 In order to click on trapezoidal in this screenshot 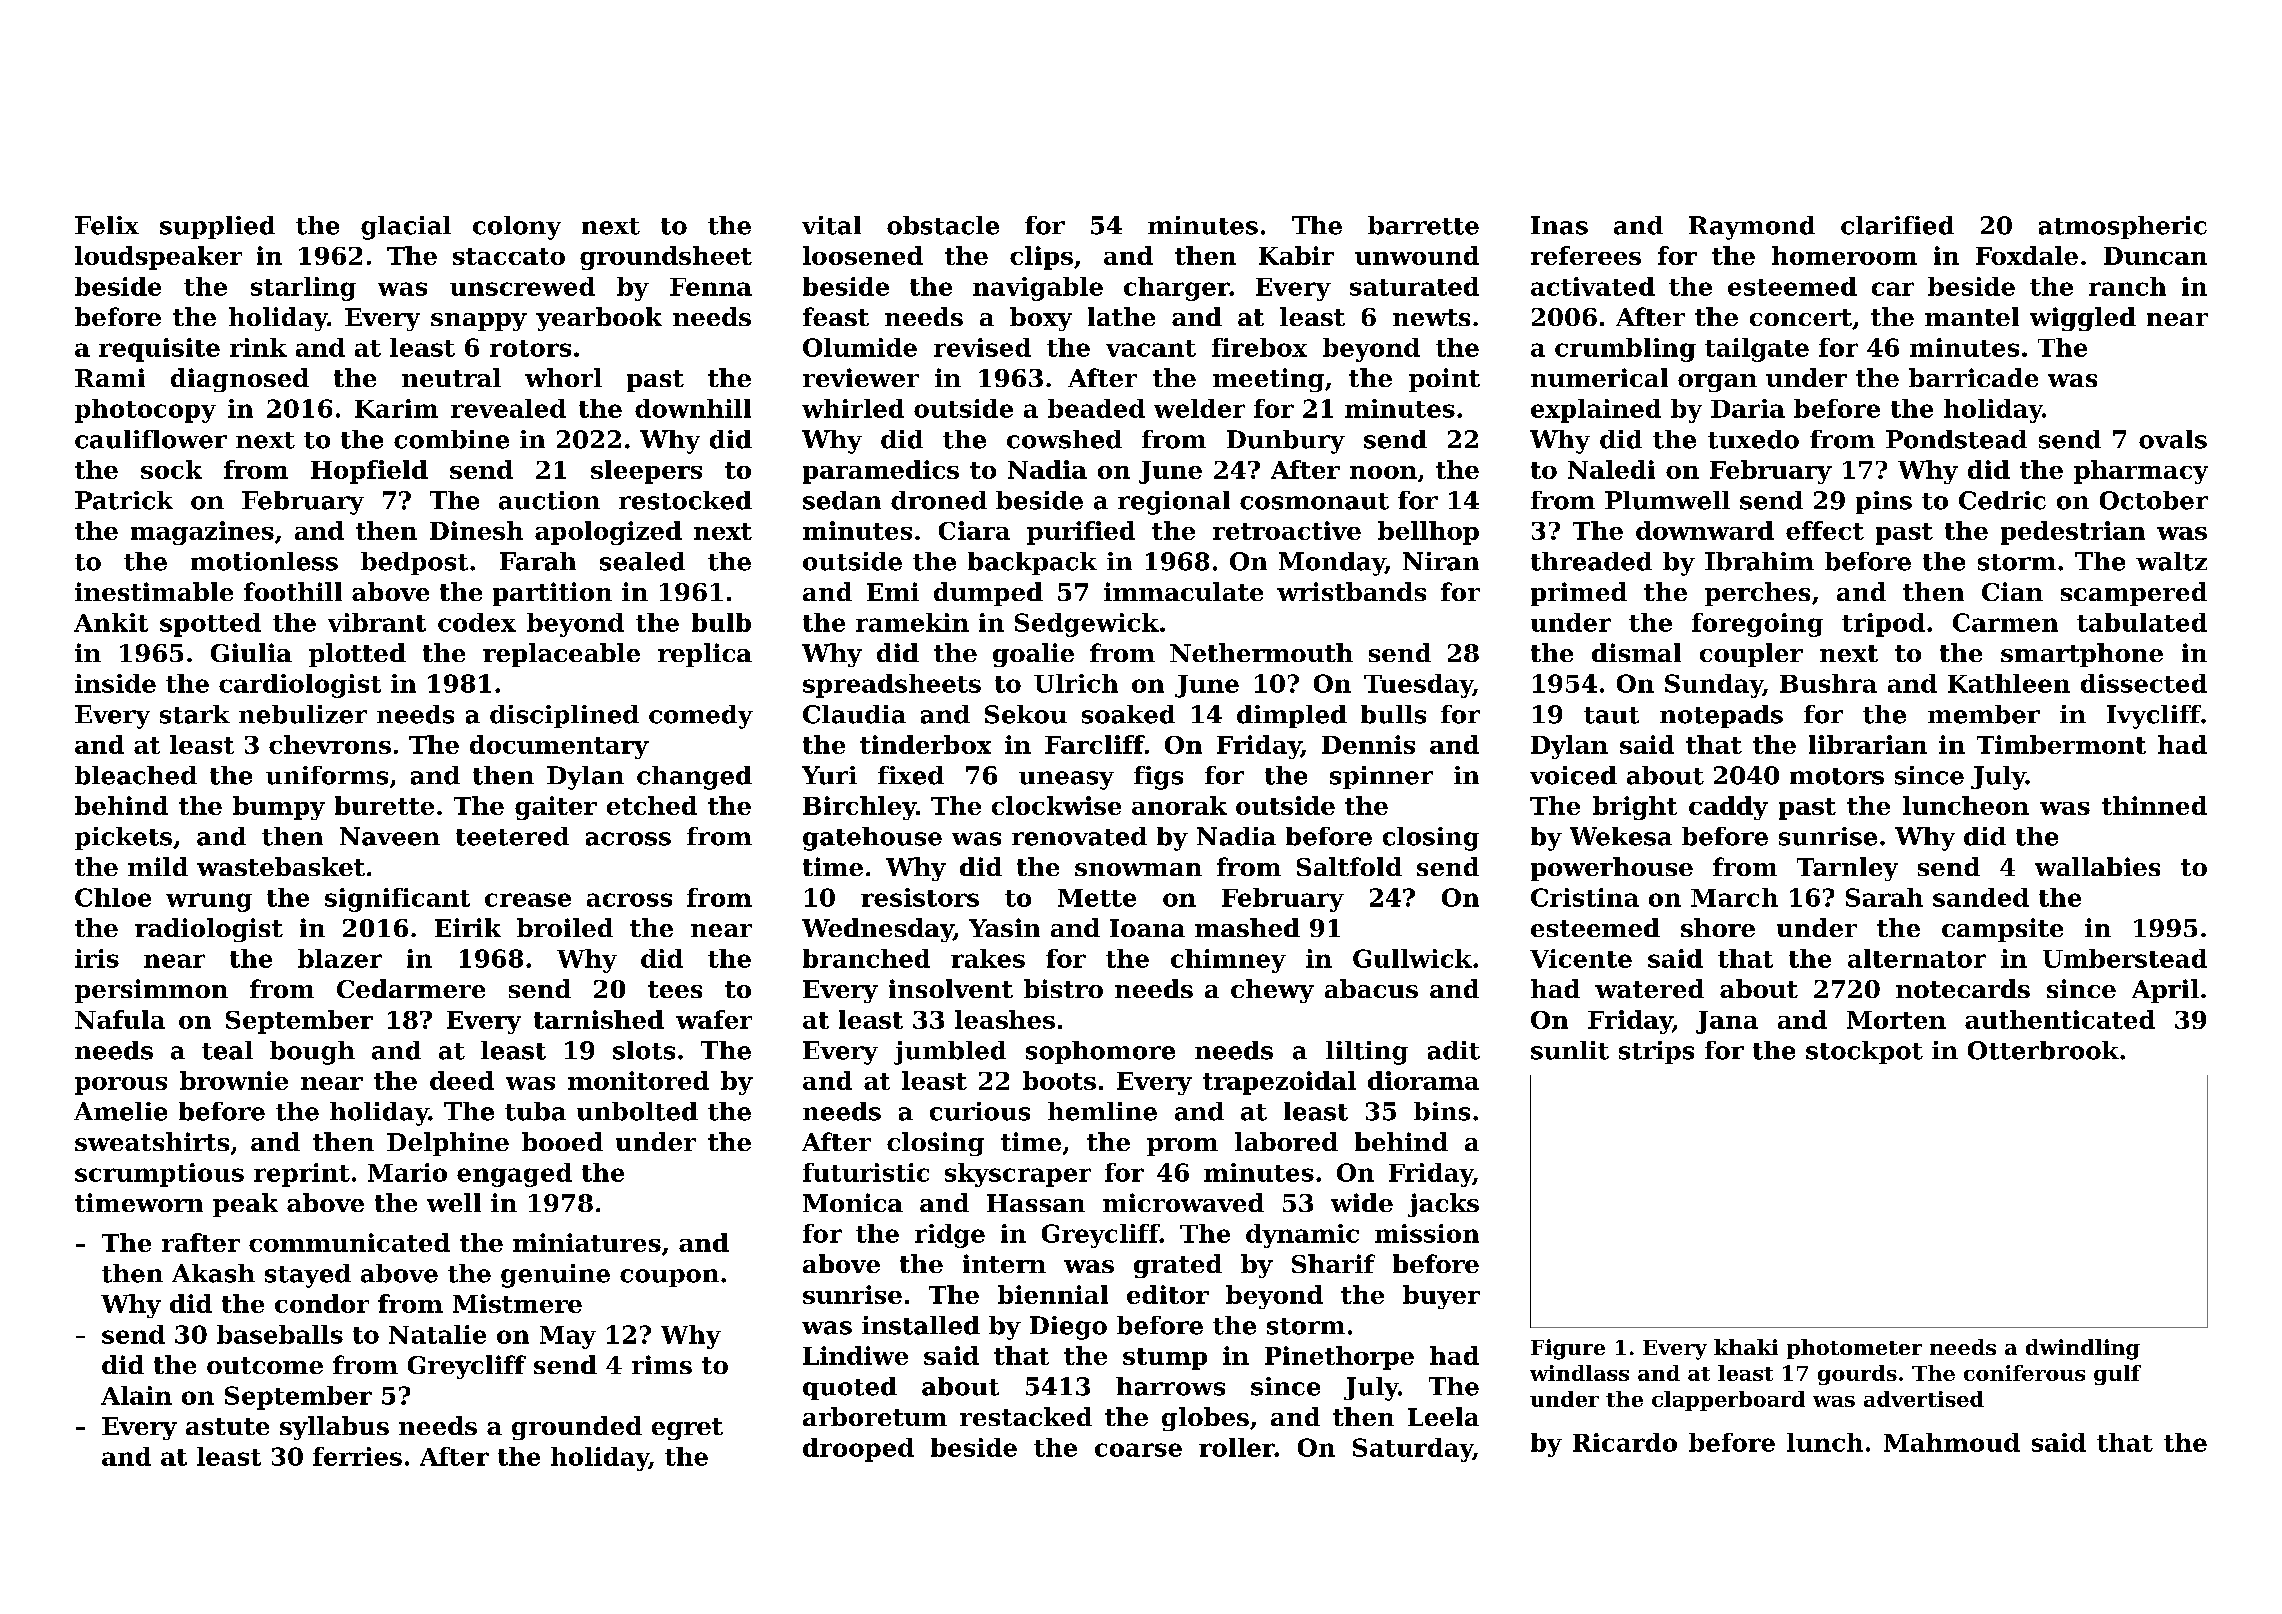, I will do `click(1279, 1083)`.
